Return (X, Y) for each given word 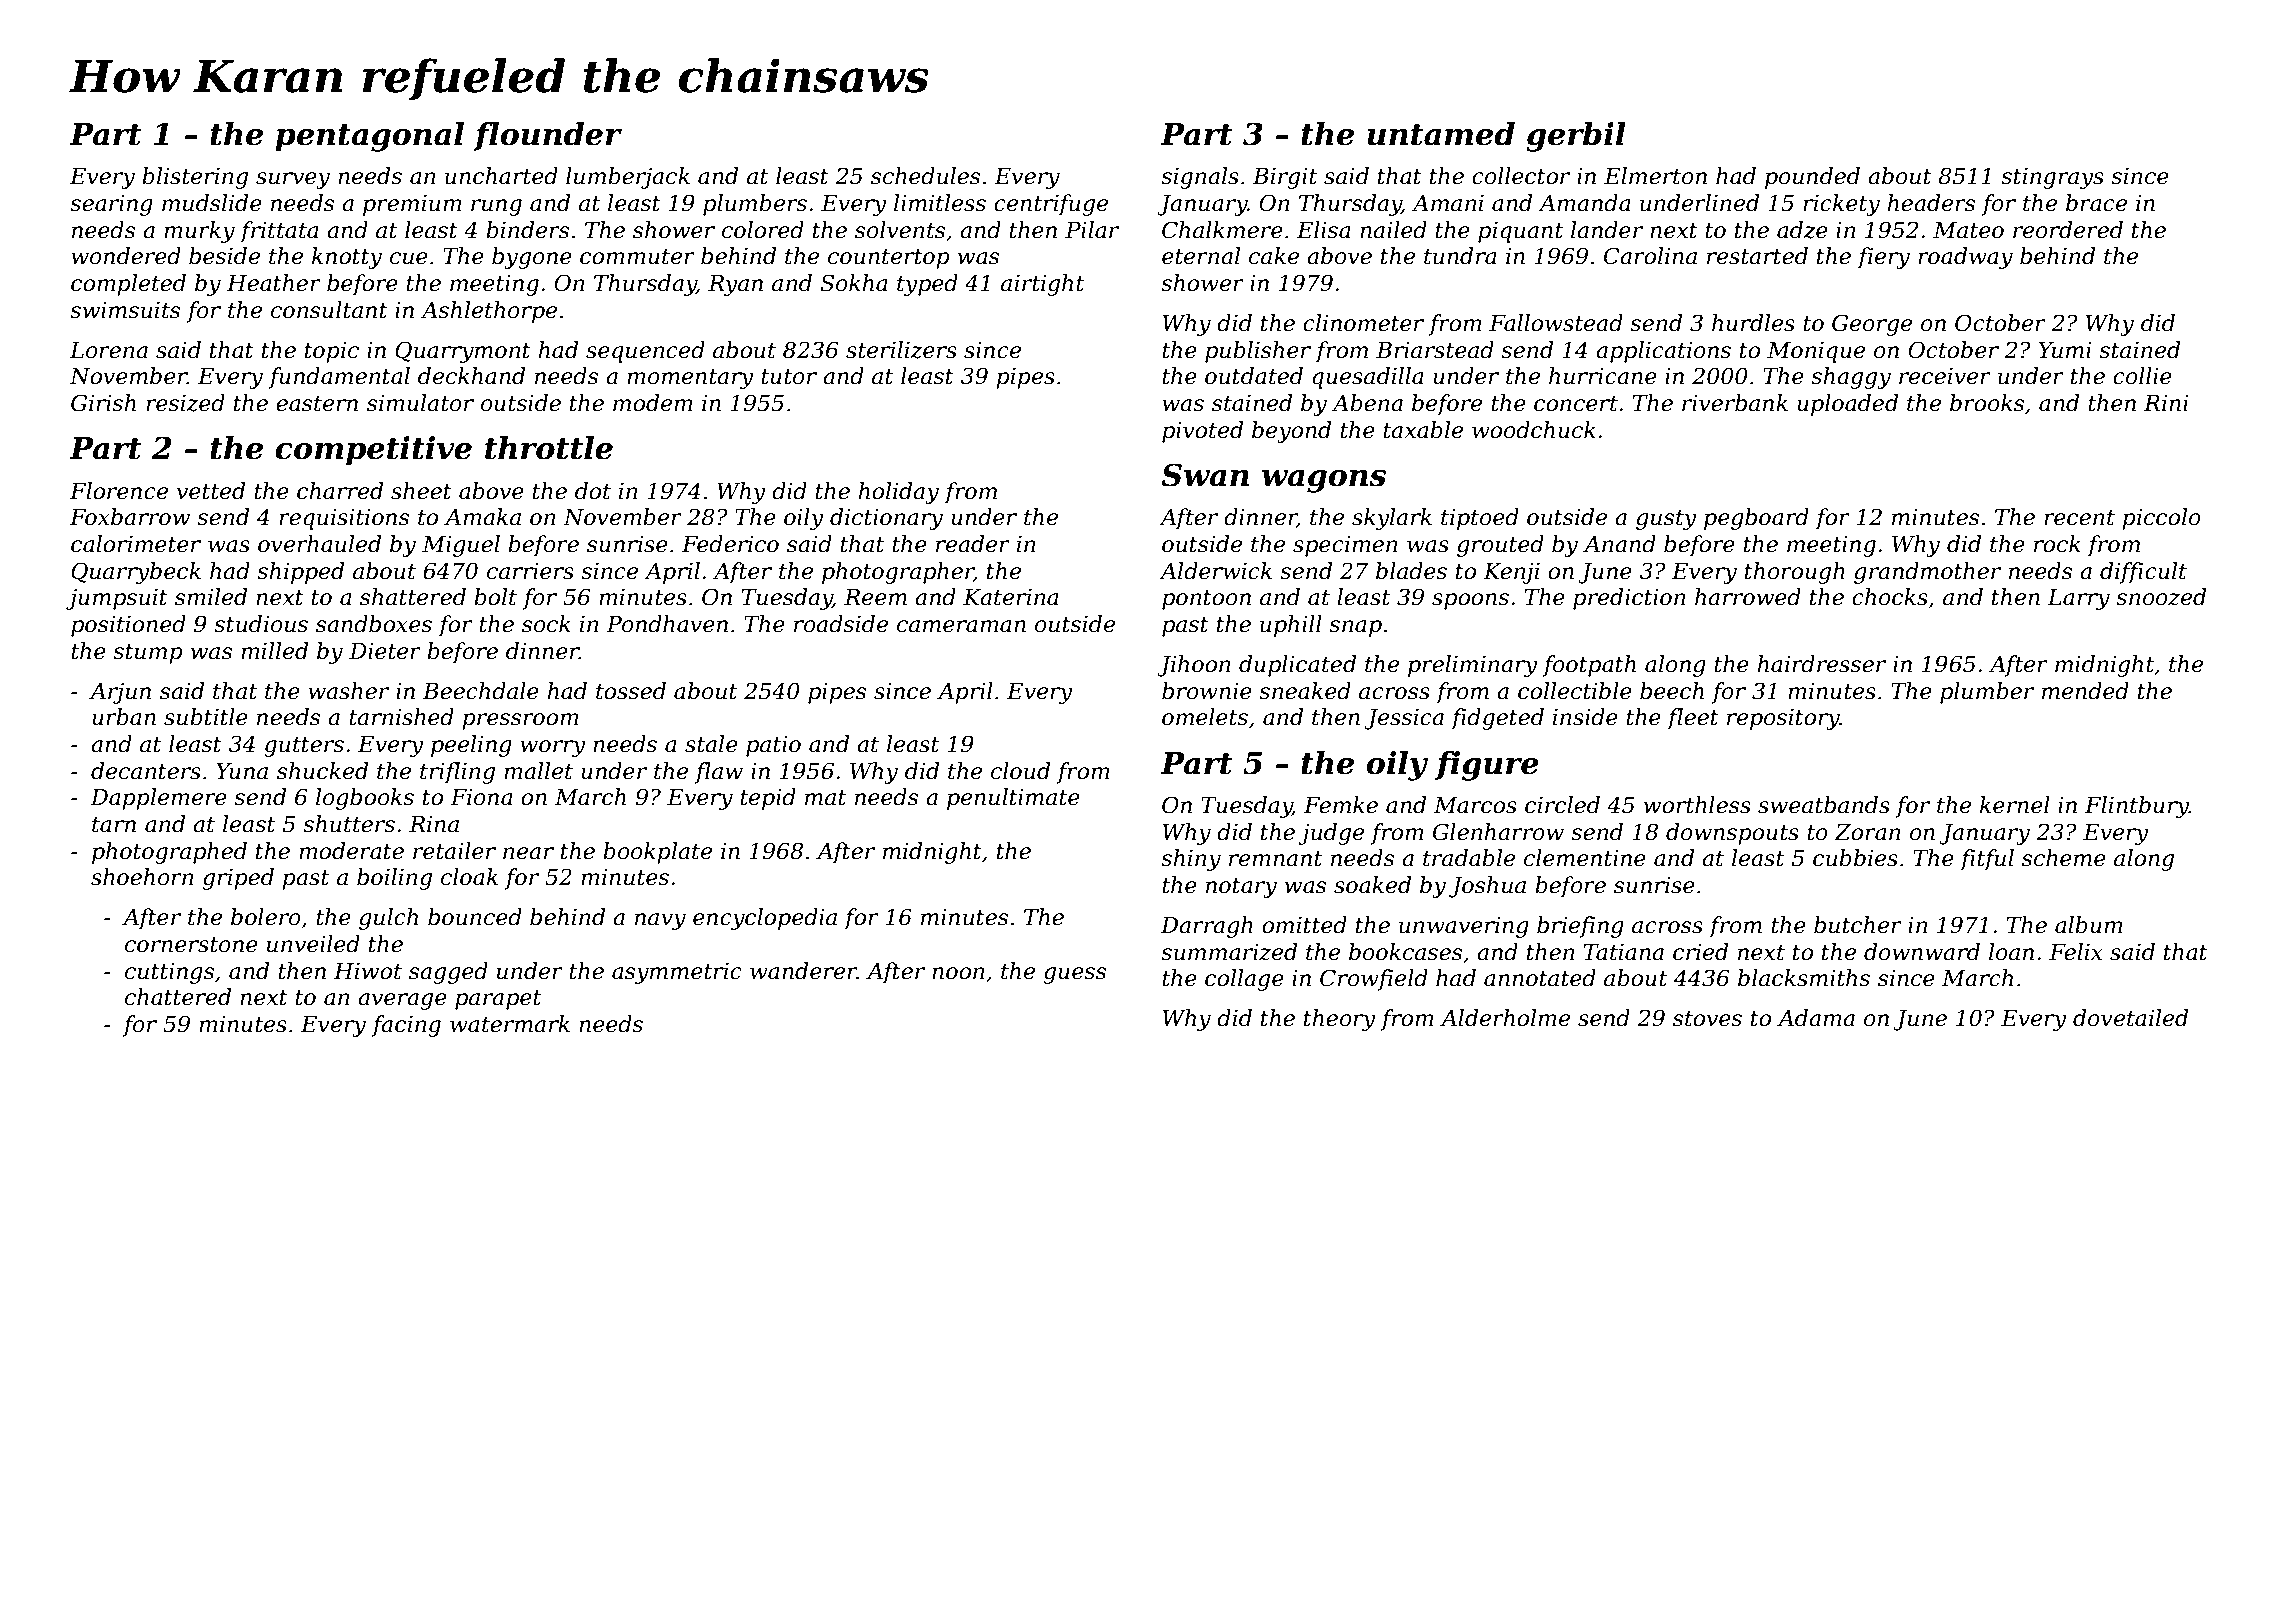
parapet (498, 1000)
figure (1487, 766)
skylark (1392, 519)
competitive (373, 451)
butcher (1858, 925)
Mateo (1968, 230)
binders (527, 230)
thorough (1795, 573)
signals (1200, 178)
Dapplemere (158, 799)
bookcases (1405, 952)
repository (1783, 719)
